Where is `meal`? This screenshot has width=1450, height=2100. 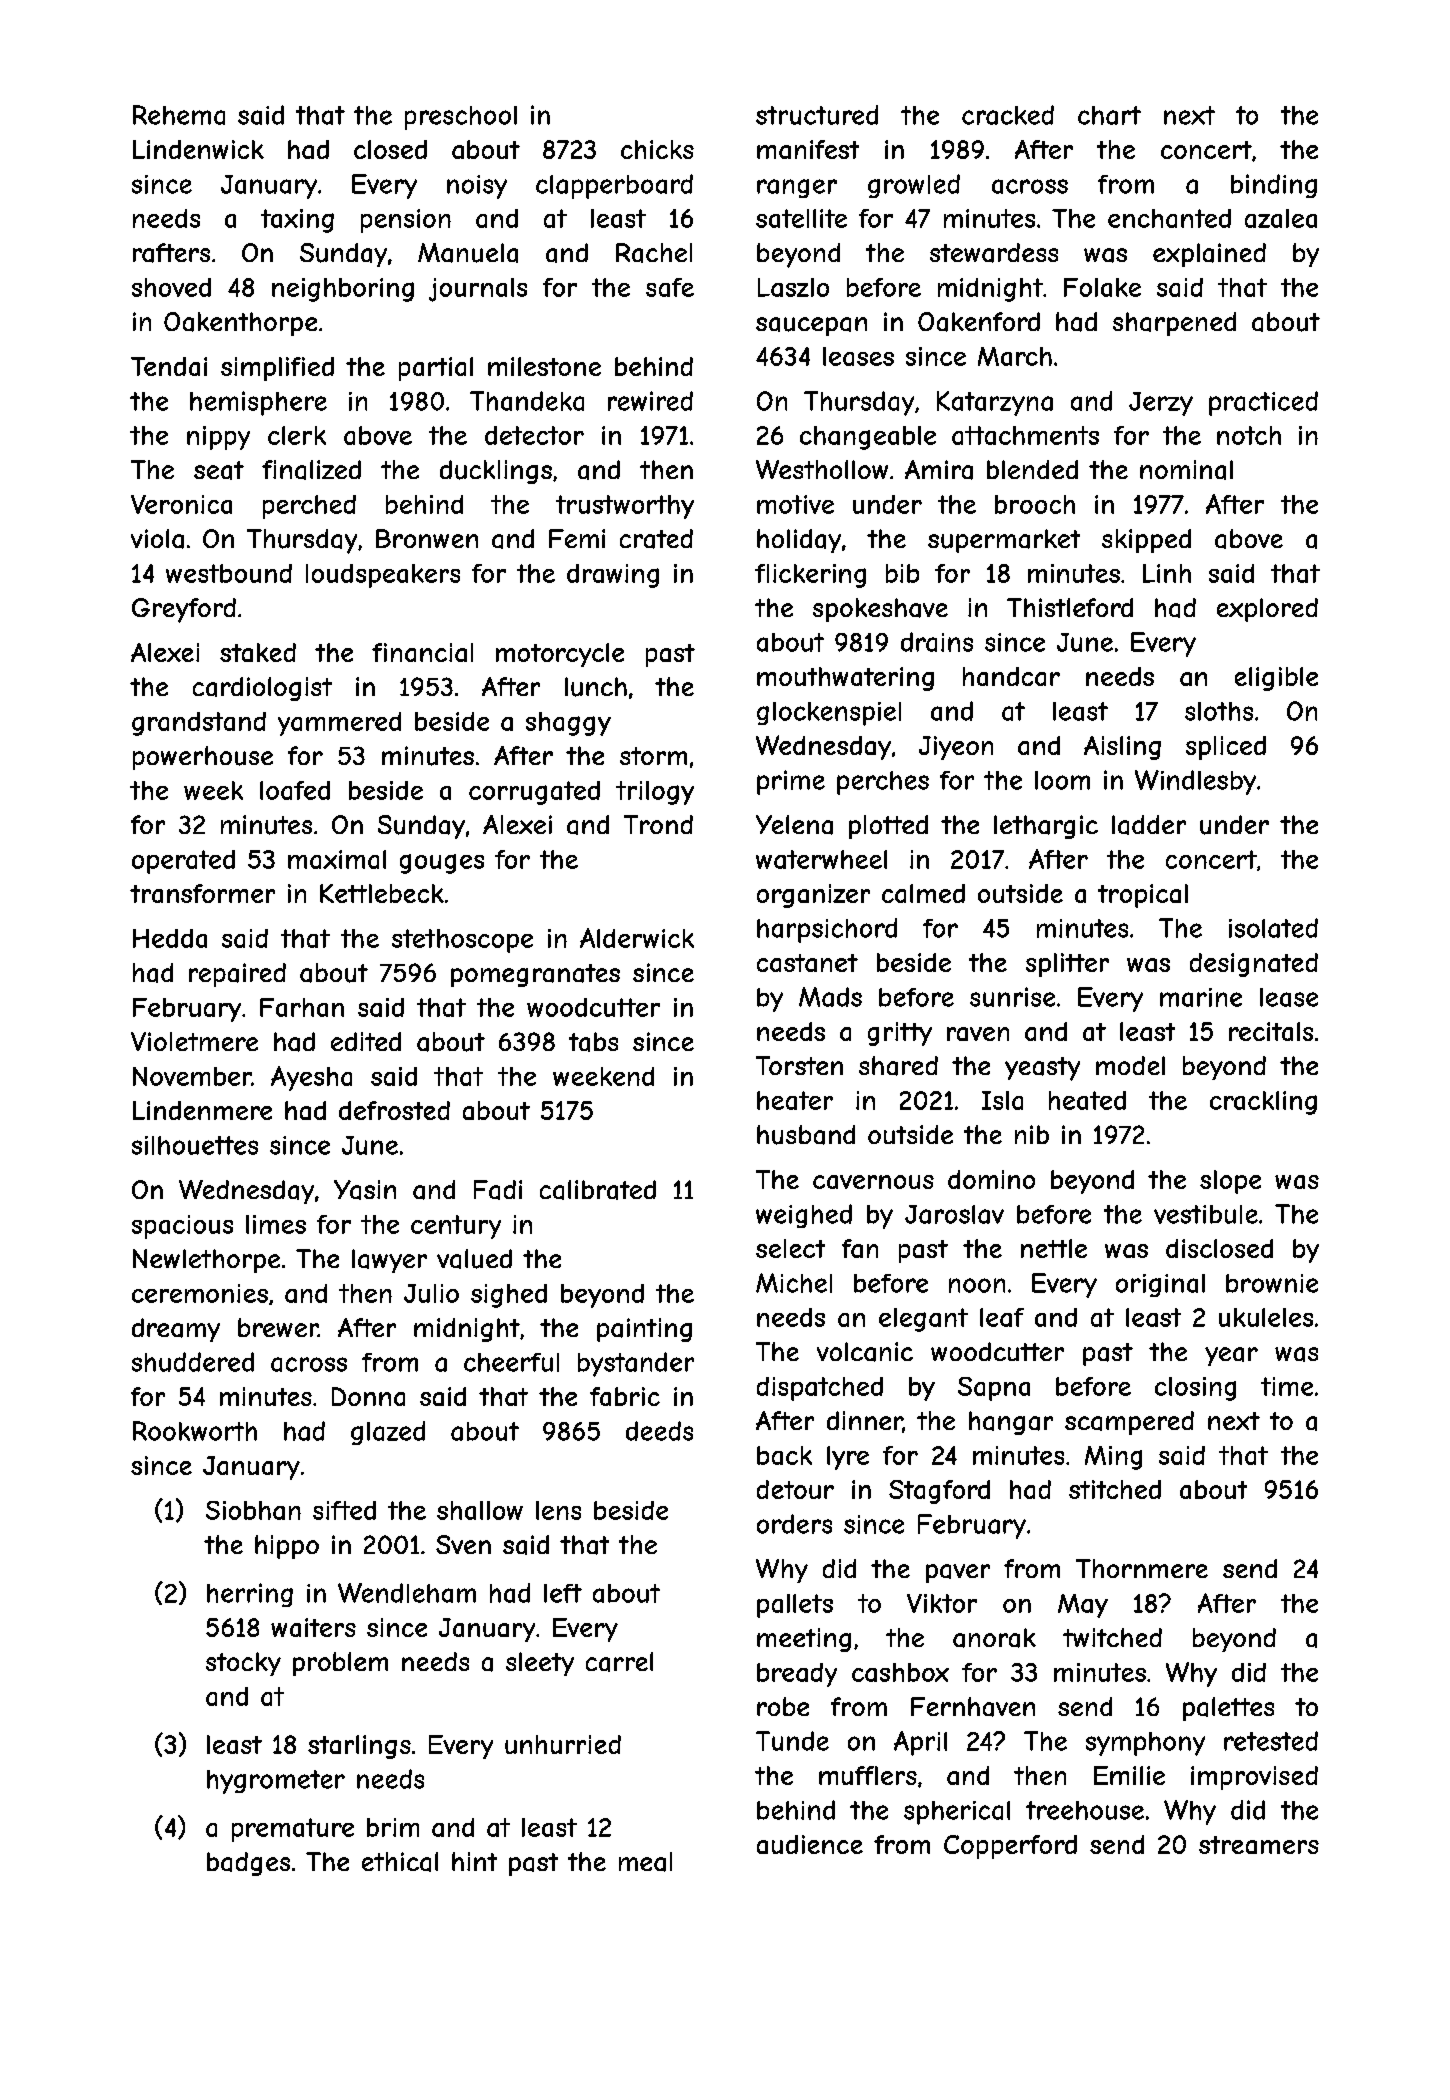
meal is located at coordinates (645, 1862).
